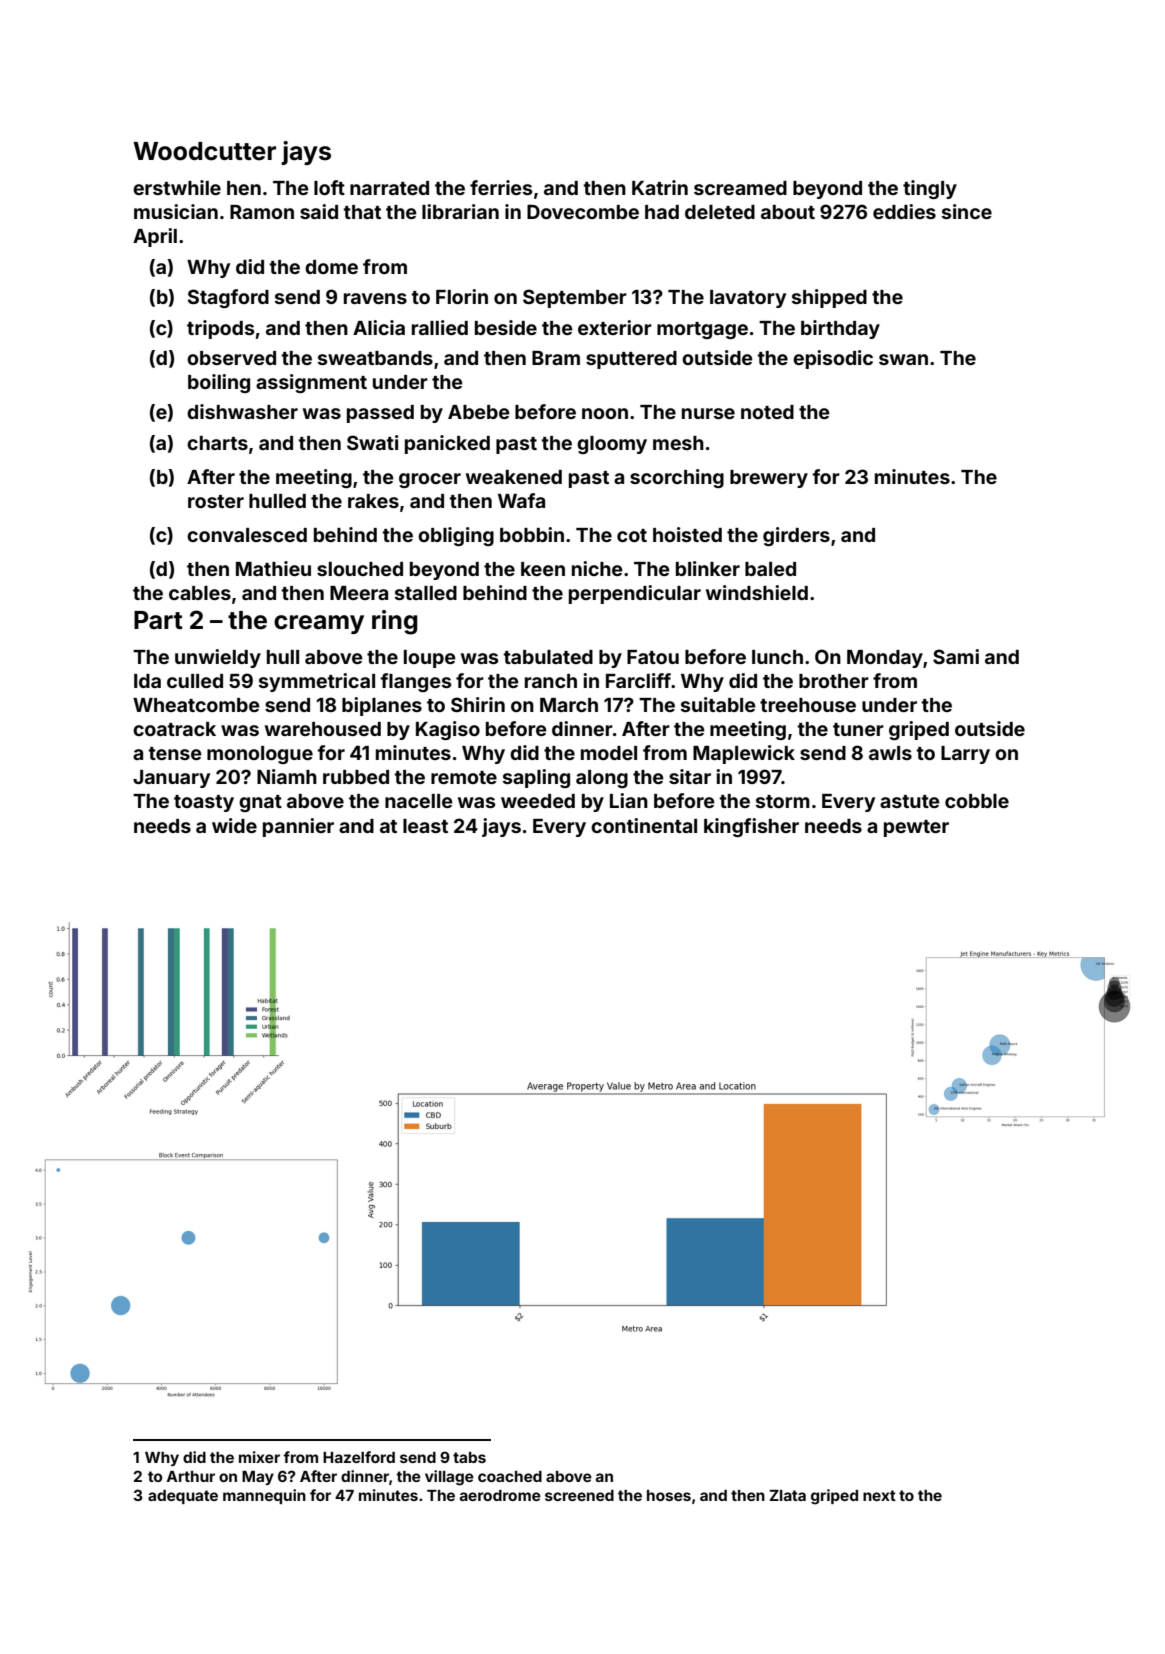 The width and height of the page is (1165, 1654). Describe the element at coordinates (259, 1457) in the page. I see `mixer` at that location.
